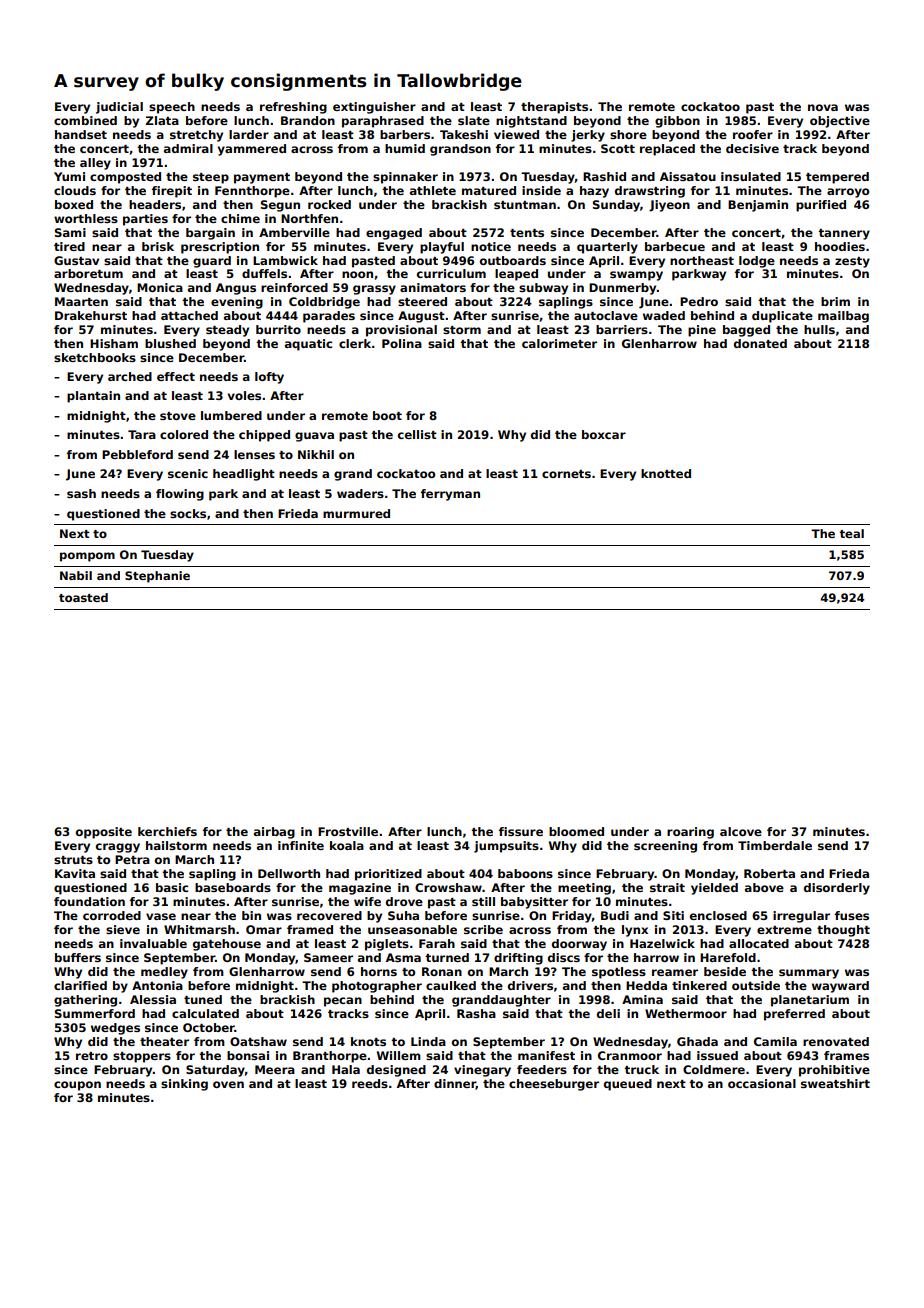  I want to click on buffers, so click(78, 957).
